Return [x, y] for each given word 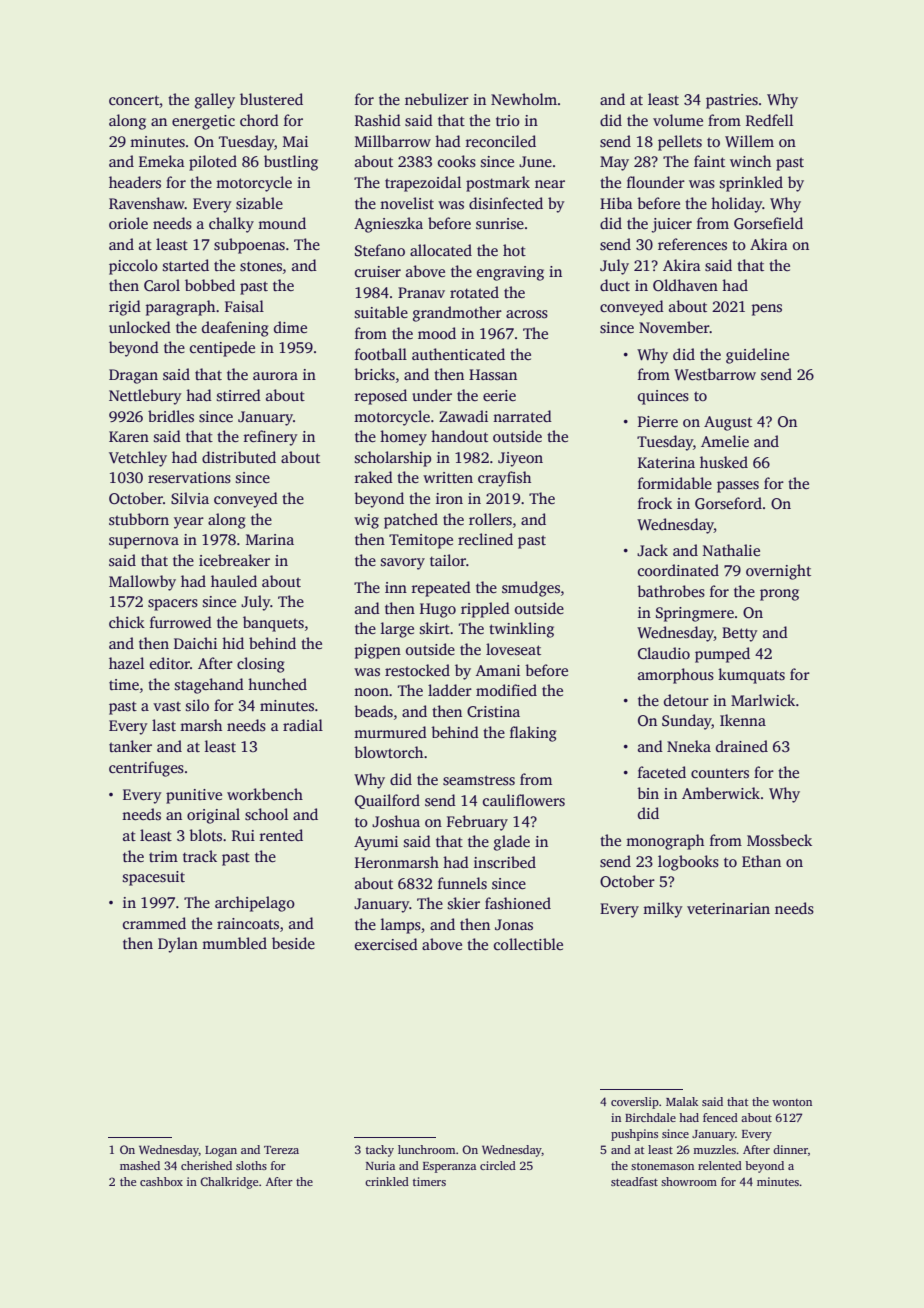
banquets [273, 624]
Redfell [769, 120]
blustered [271, 99]
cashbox [161, 1181]
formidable [675, 483]
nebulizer [437, 99]
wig [366, 521]
